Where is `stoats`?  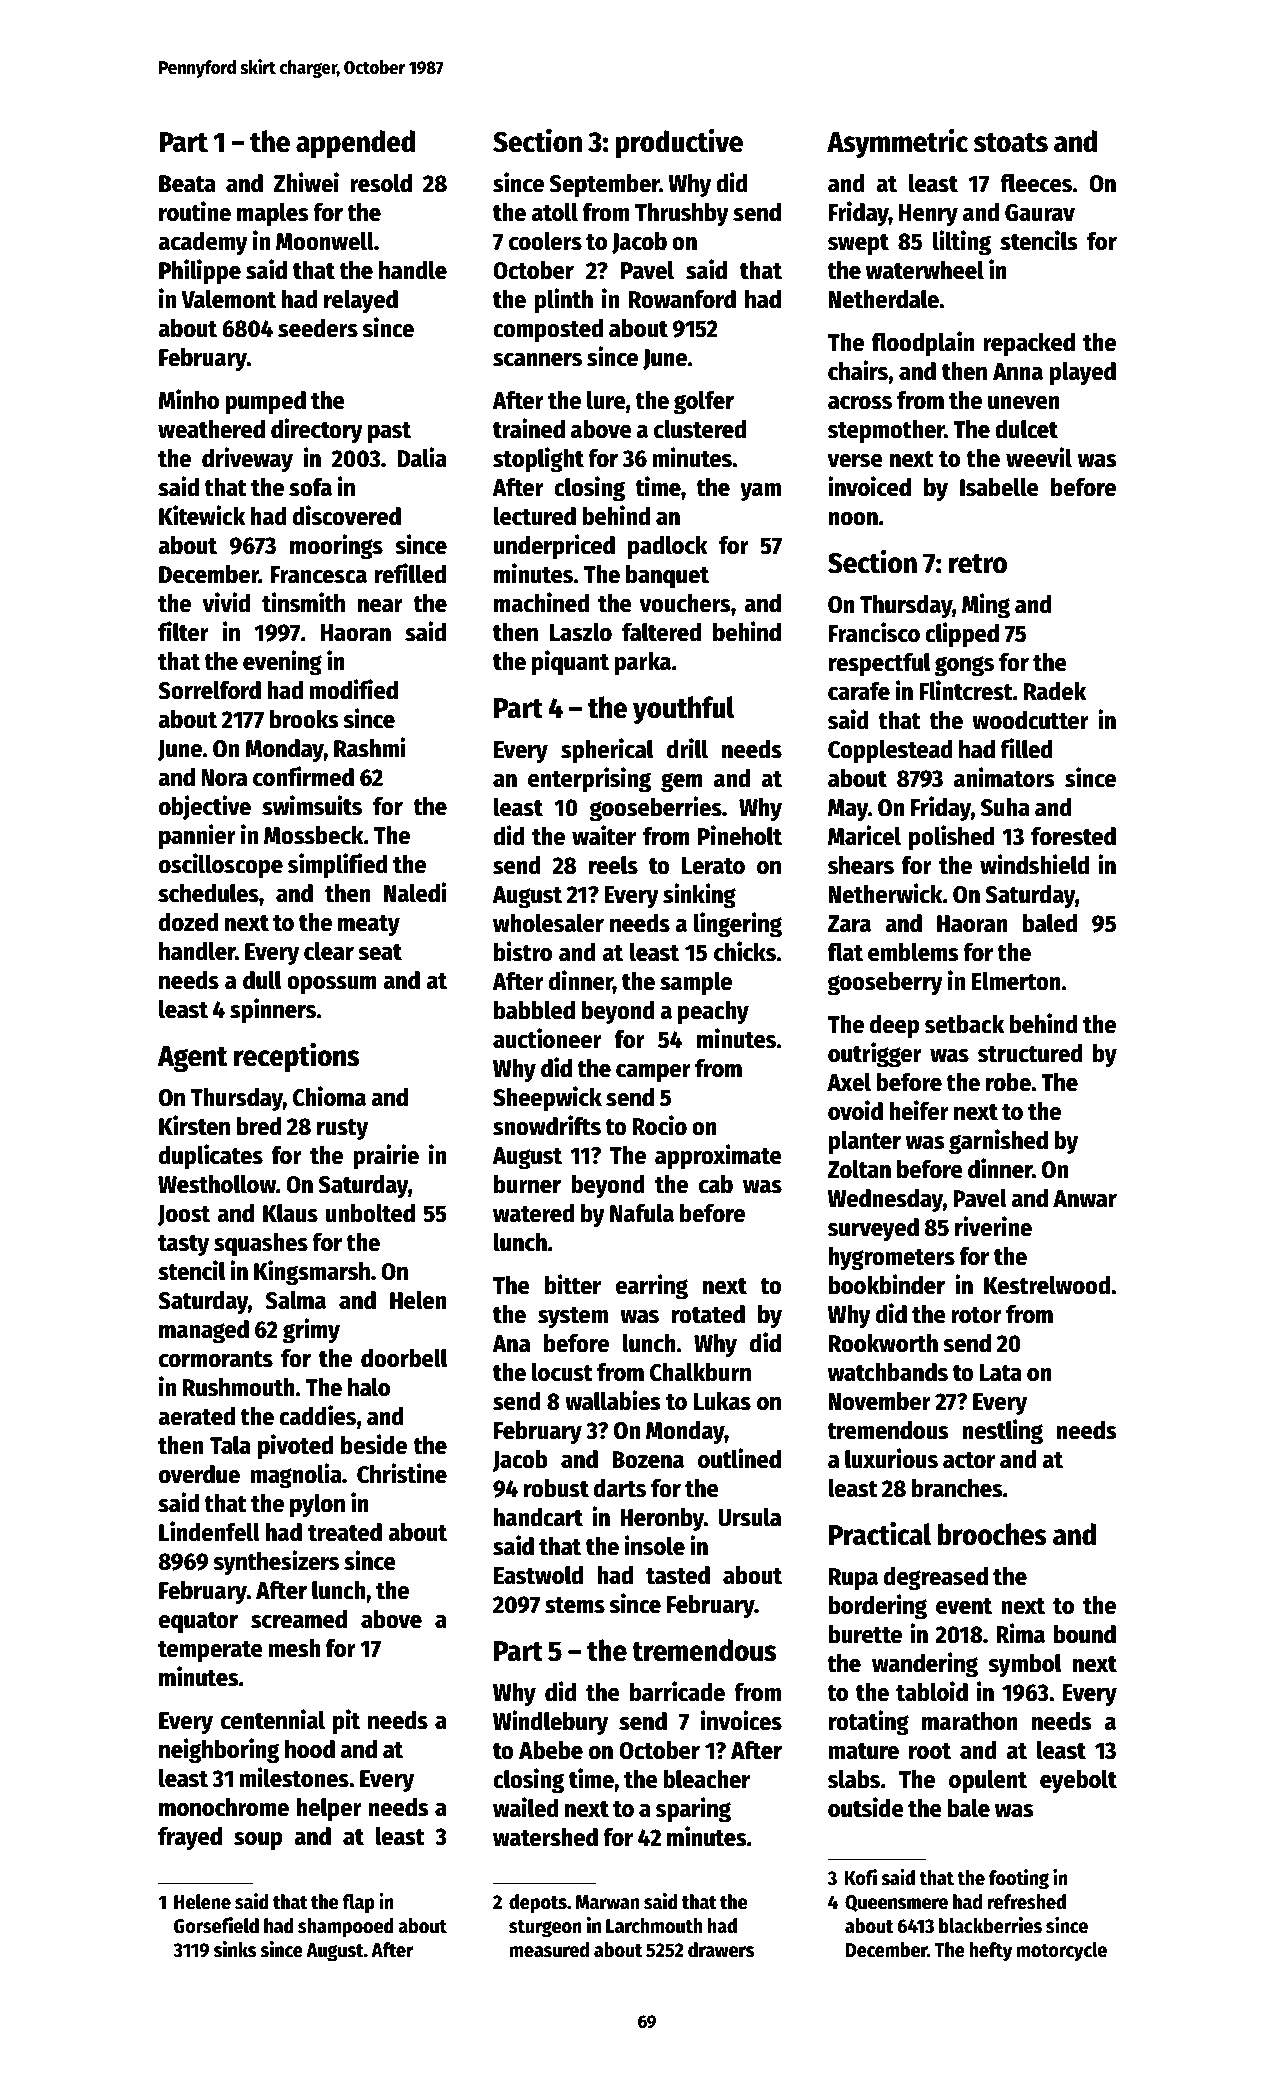 stoats is located at coordinates (1011, 143).
